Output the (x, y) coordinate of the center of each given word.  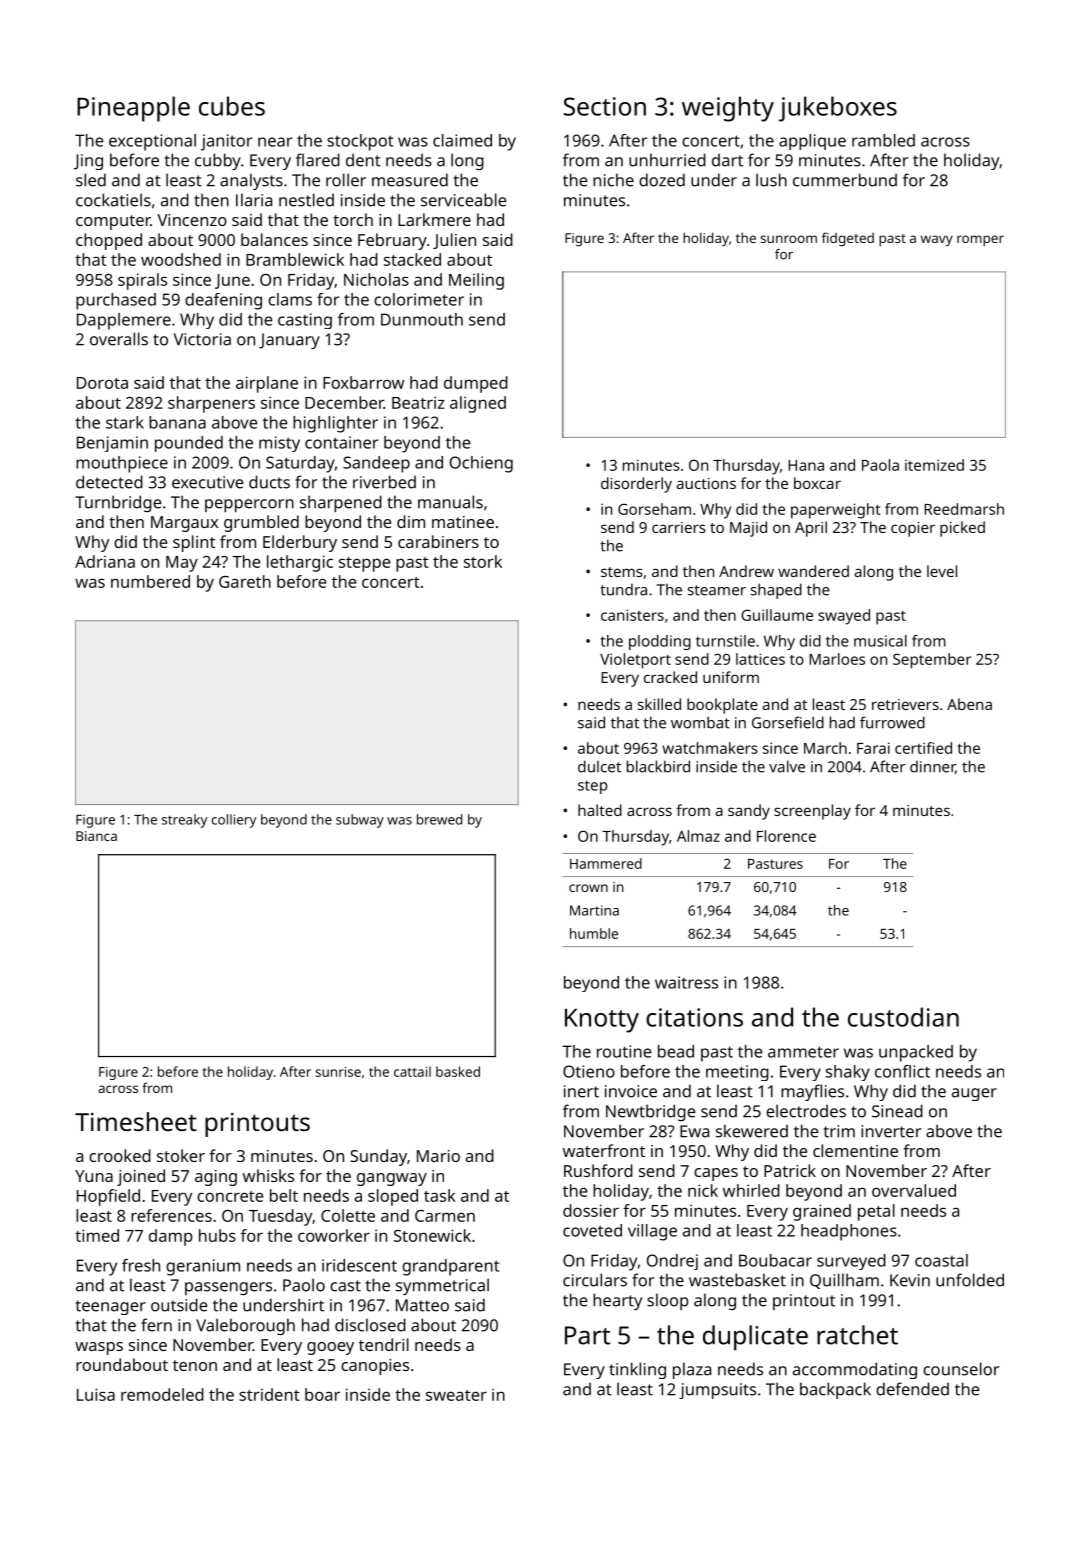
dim (411, 521)
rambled (883, 140)
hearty (617, 1301)
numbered (150, 581)
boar (322, 1394)
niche (613, 180)
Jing (88, 162)
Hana (806, 465)
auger (974, 1094)
